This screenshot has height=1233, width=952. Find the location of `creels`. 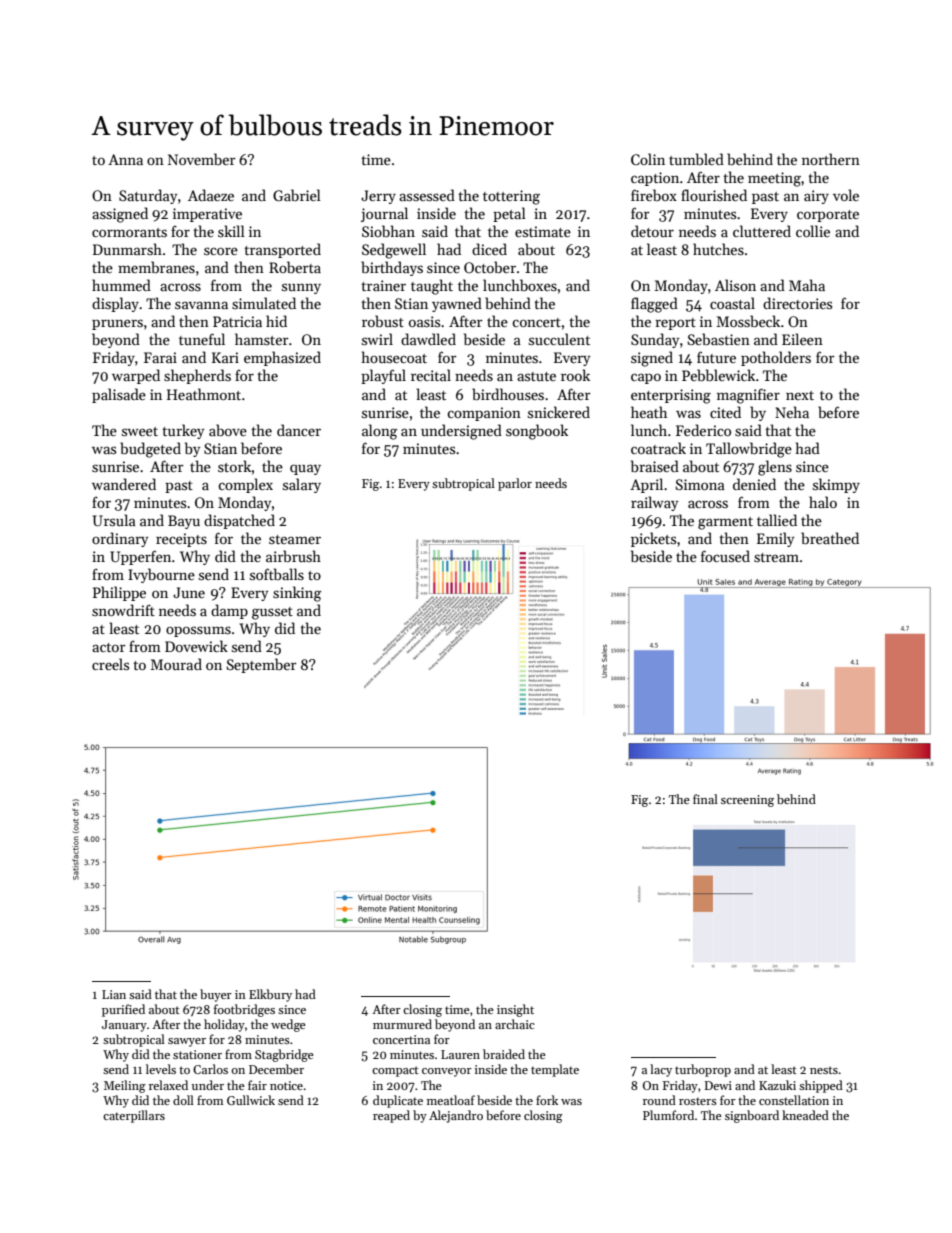

creels is located at coordinates (110, 664).
